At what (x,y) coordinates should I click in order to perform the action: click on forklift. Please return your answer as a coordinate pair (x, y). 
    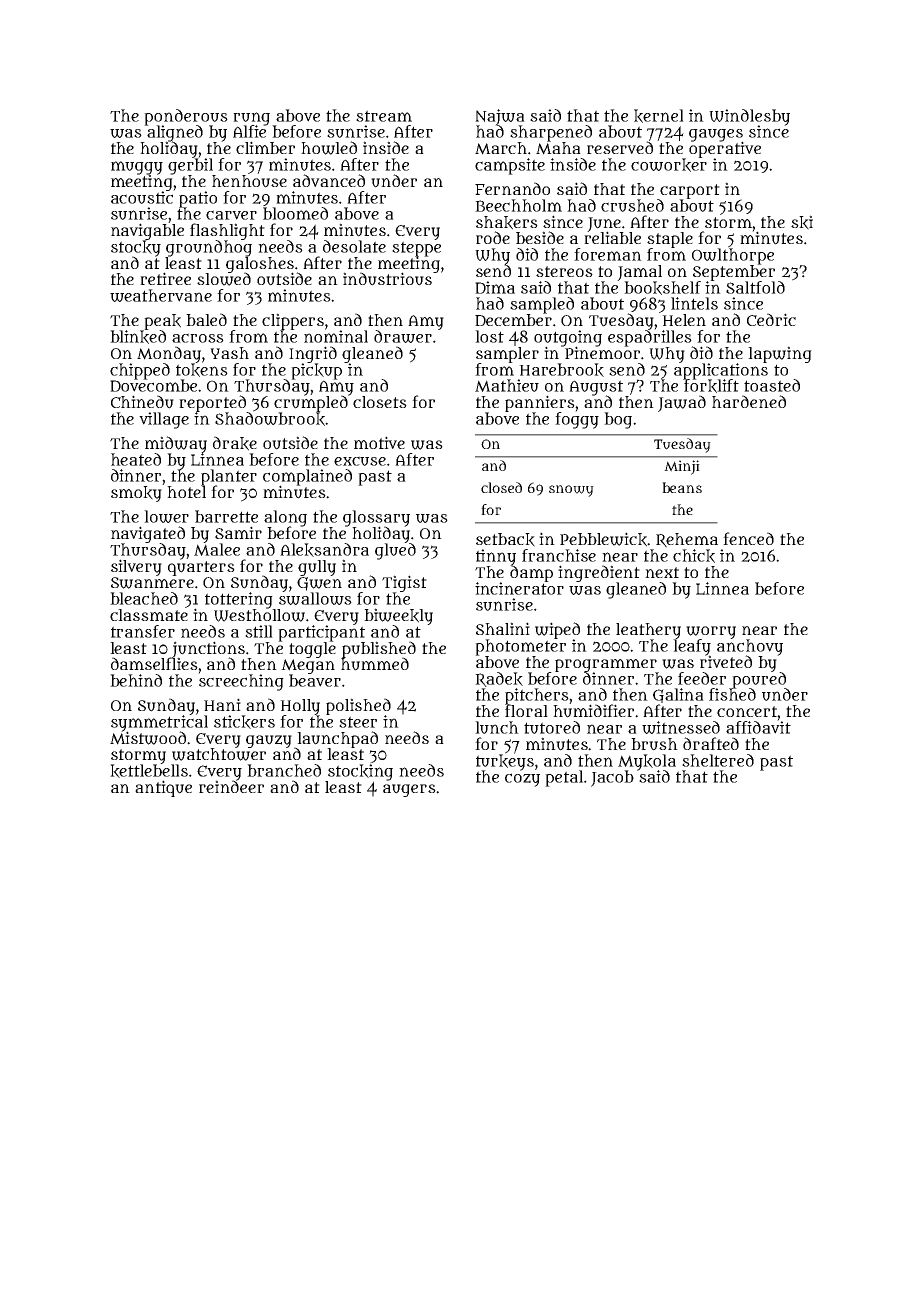
    Looking at the image, I should click on (711, 386).
